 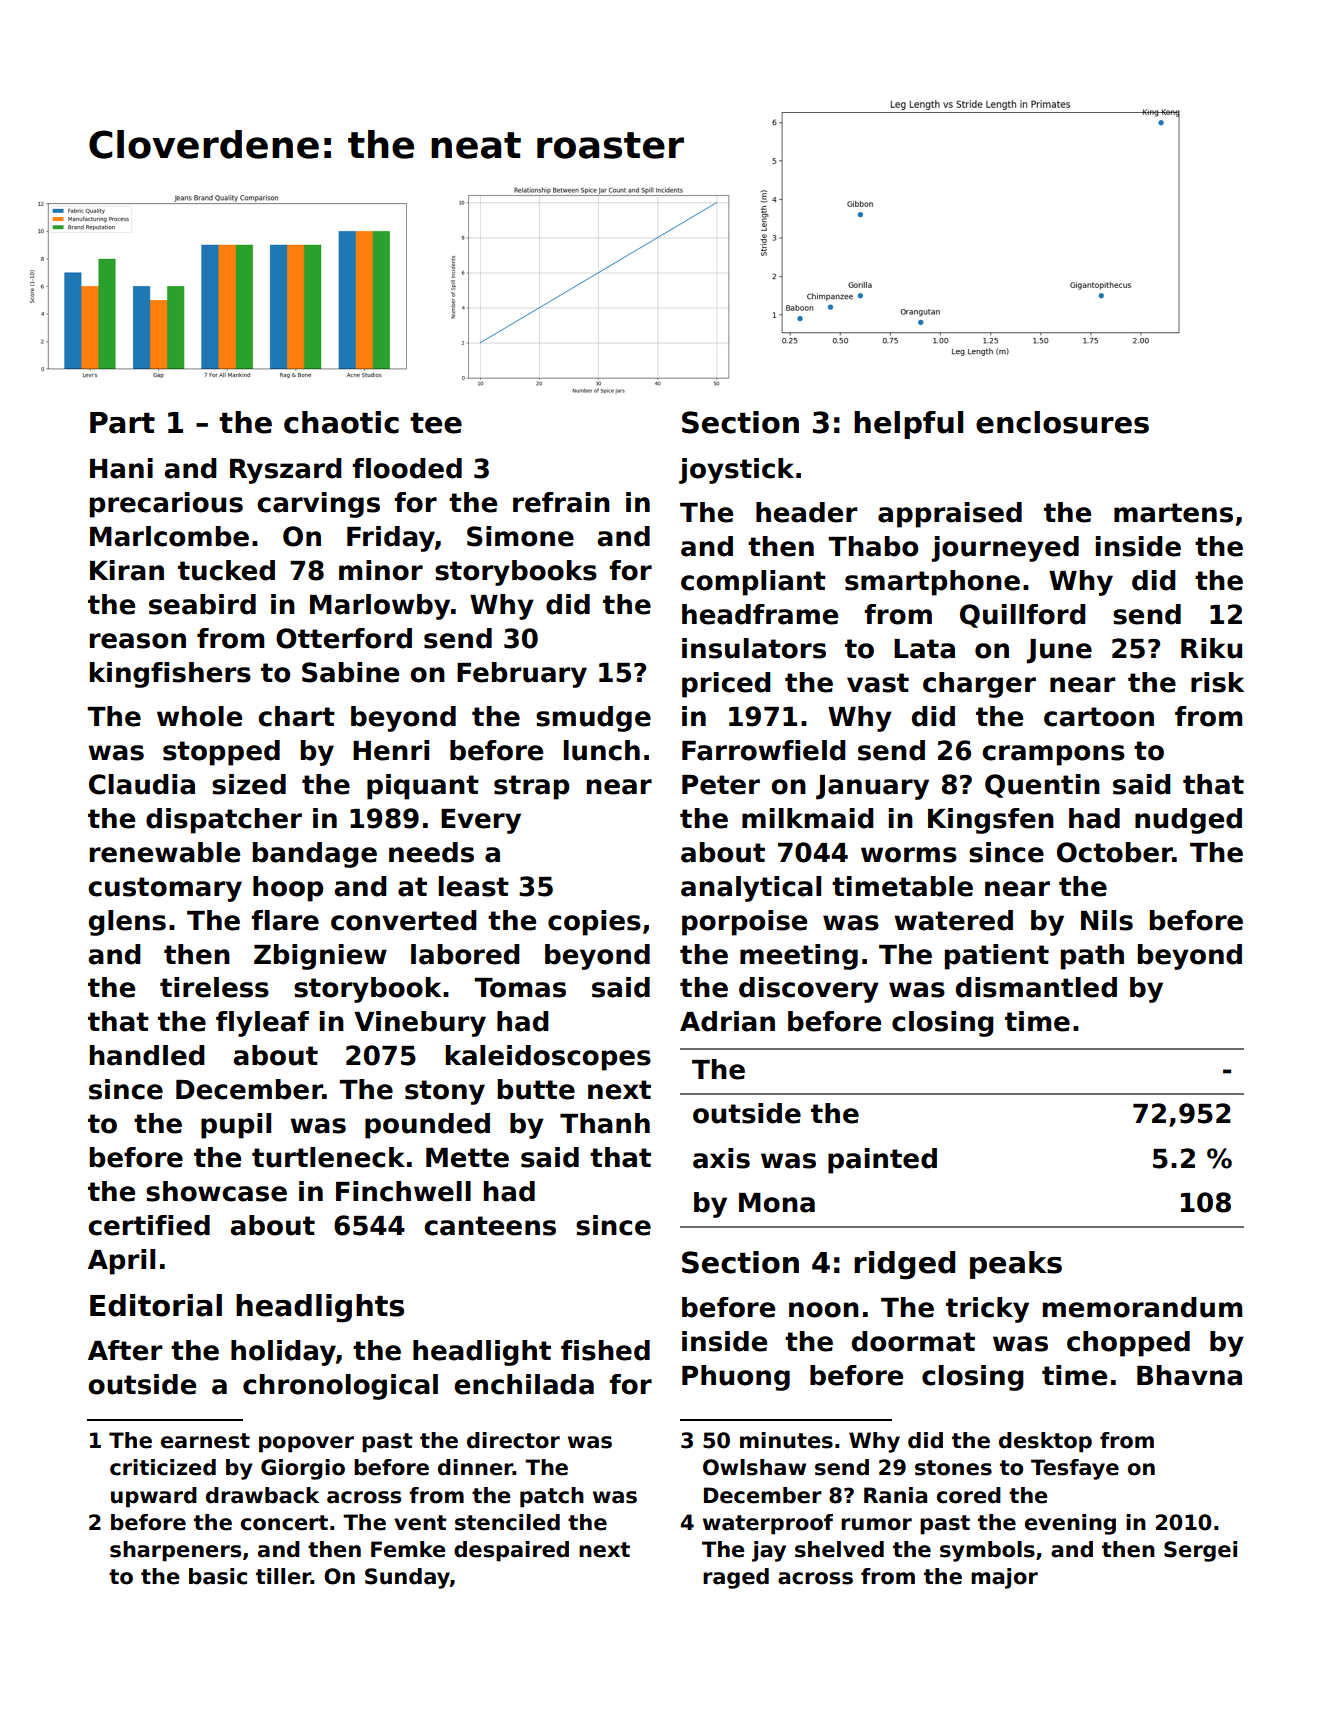 What do you see at coordinates (806, 512) in the screenshot?
I see `header` at bounding box center [806, 512].
